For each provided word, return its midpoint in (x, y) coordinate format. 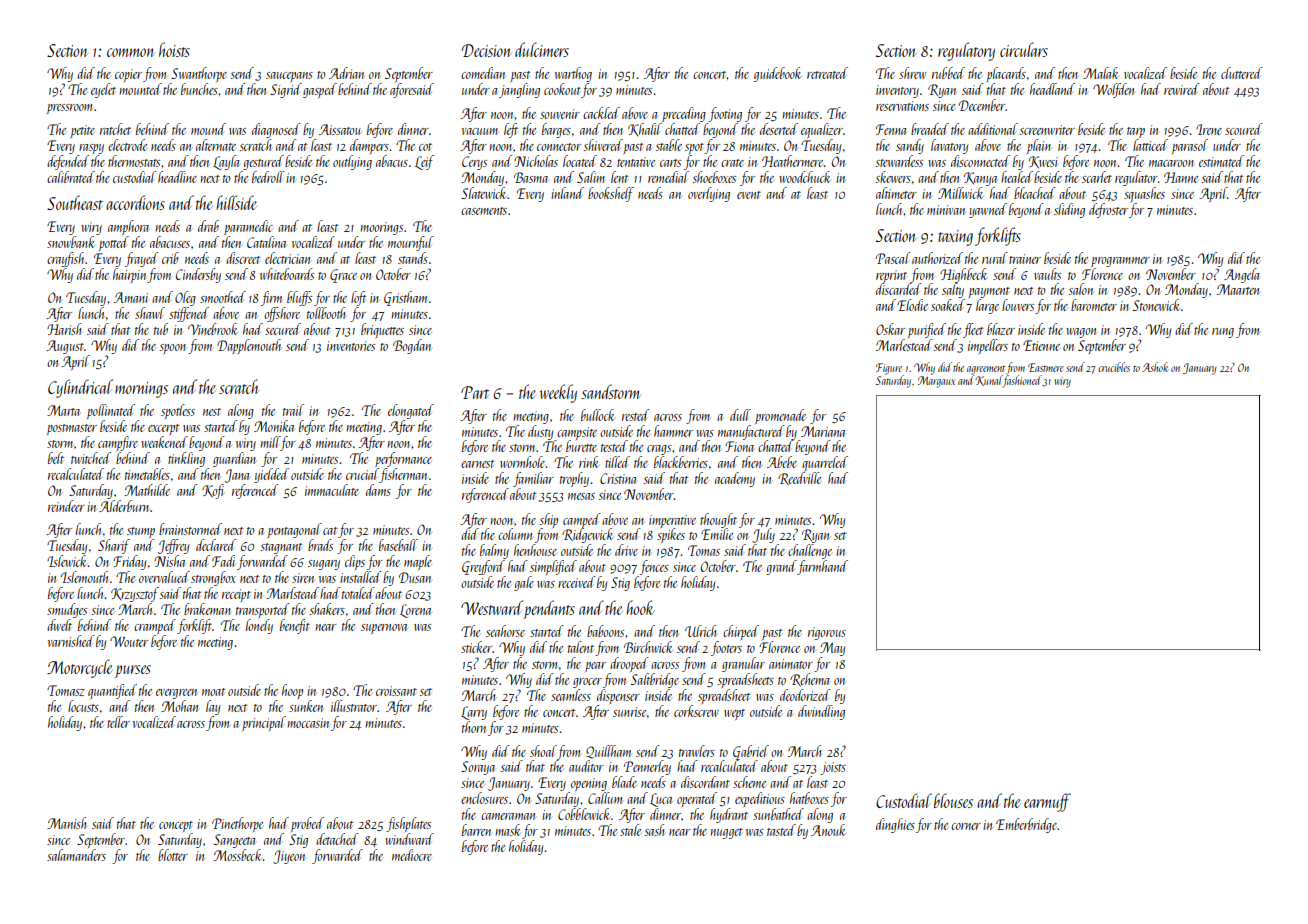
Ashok (1155, 367)
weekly (558, 393)
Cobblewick (583, 814)
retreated (827, 73)
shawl (150, 313)
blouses (953, 800)
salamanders (76, 855)
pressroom (69, 109)
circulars (1024, 49)
